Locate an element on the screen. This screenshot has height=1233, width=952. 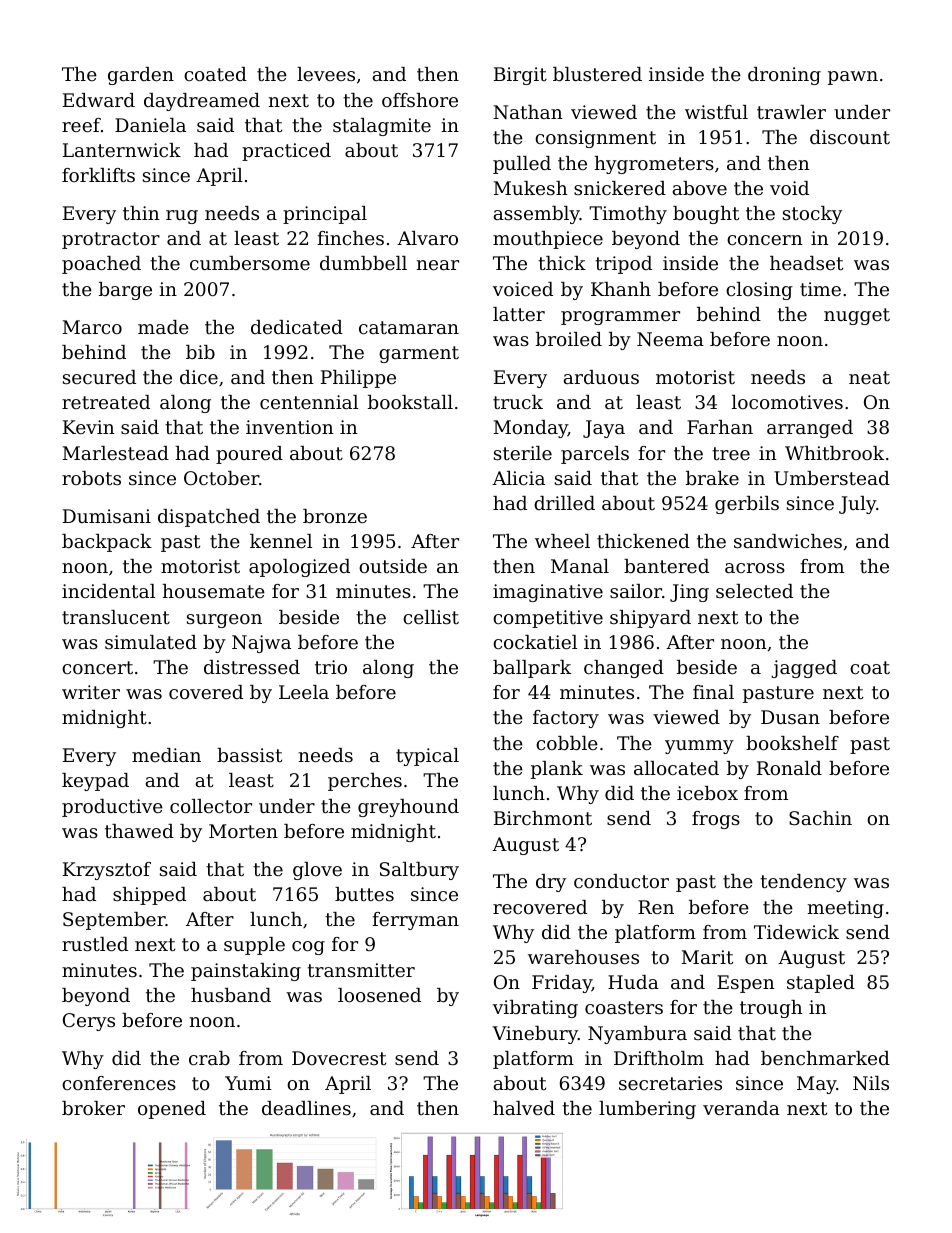
droning is located at coordinates (784, 76).
